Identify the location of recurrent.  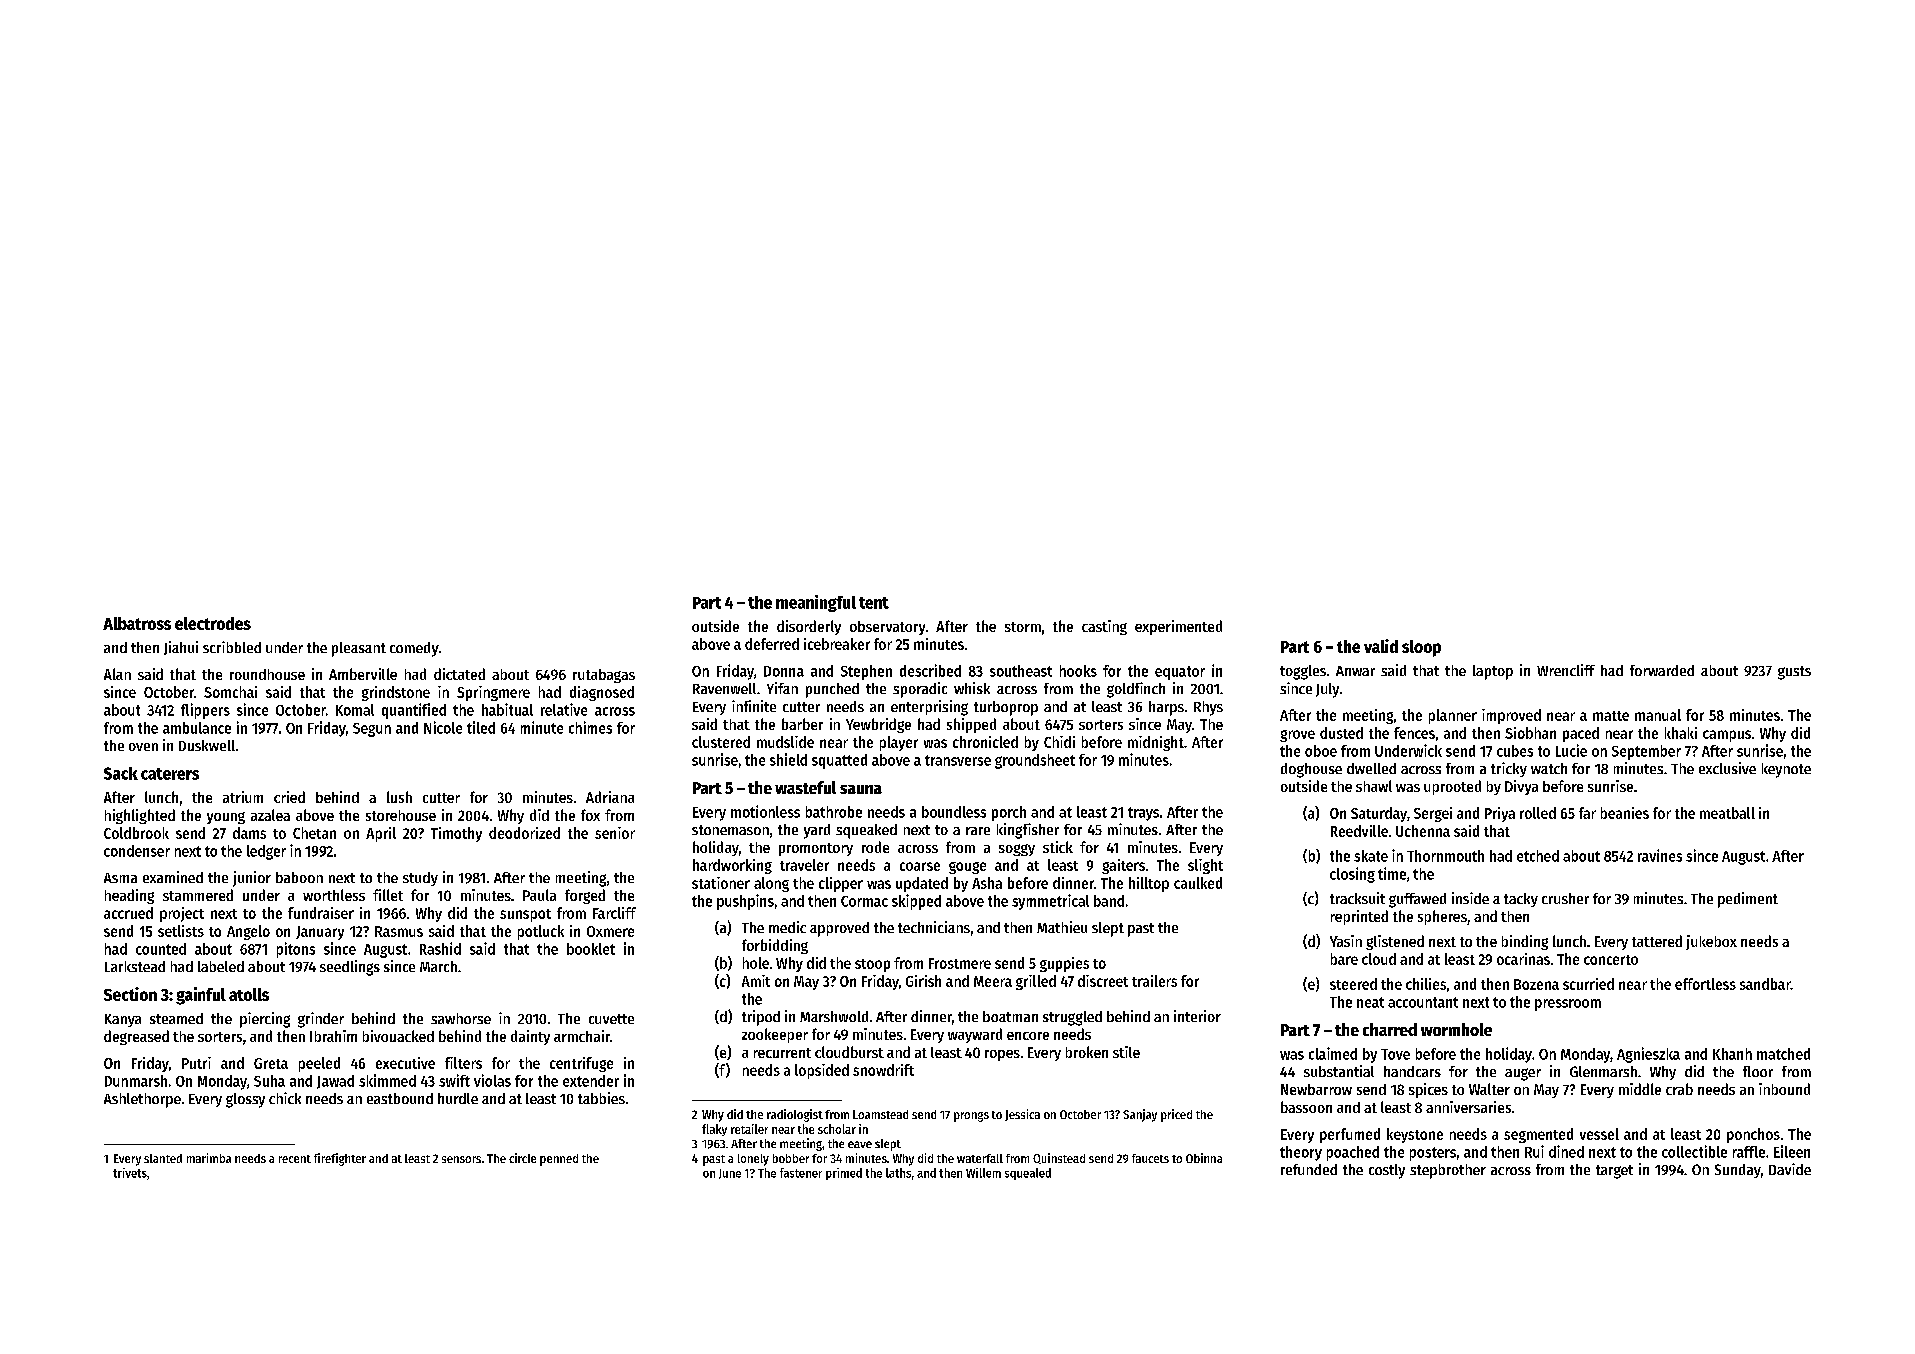
(782, 1053).
